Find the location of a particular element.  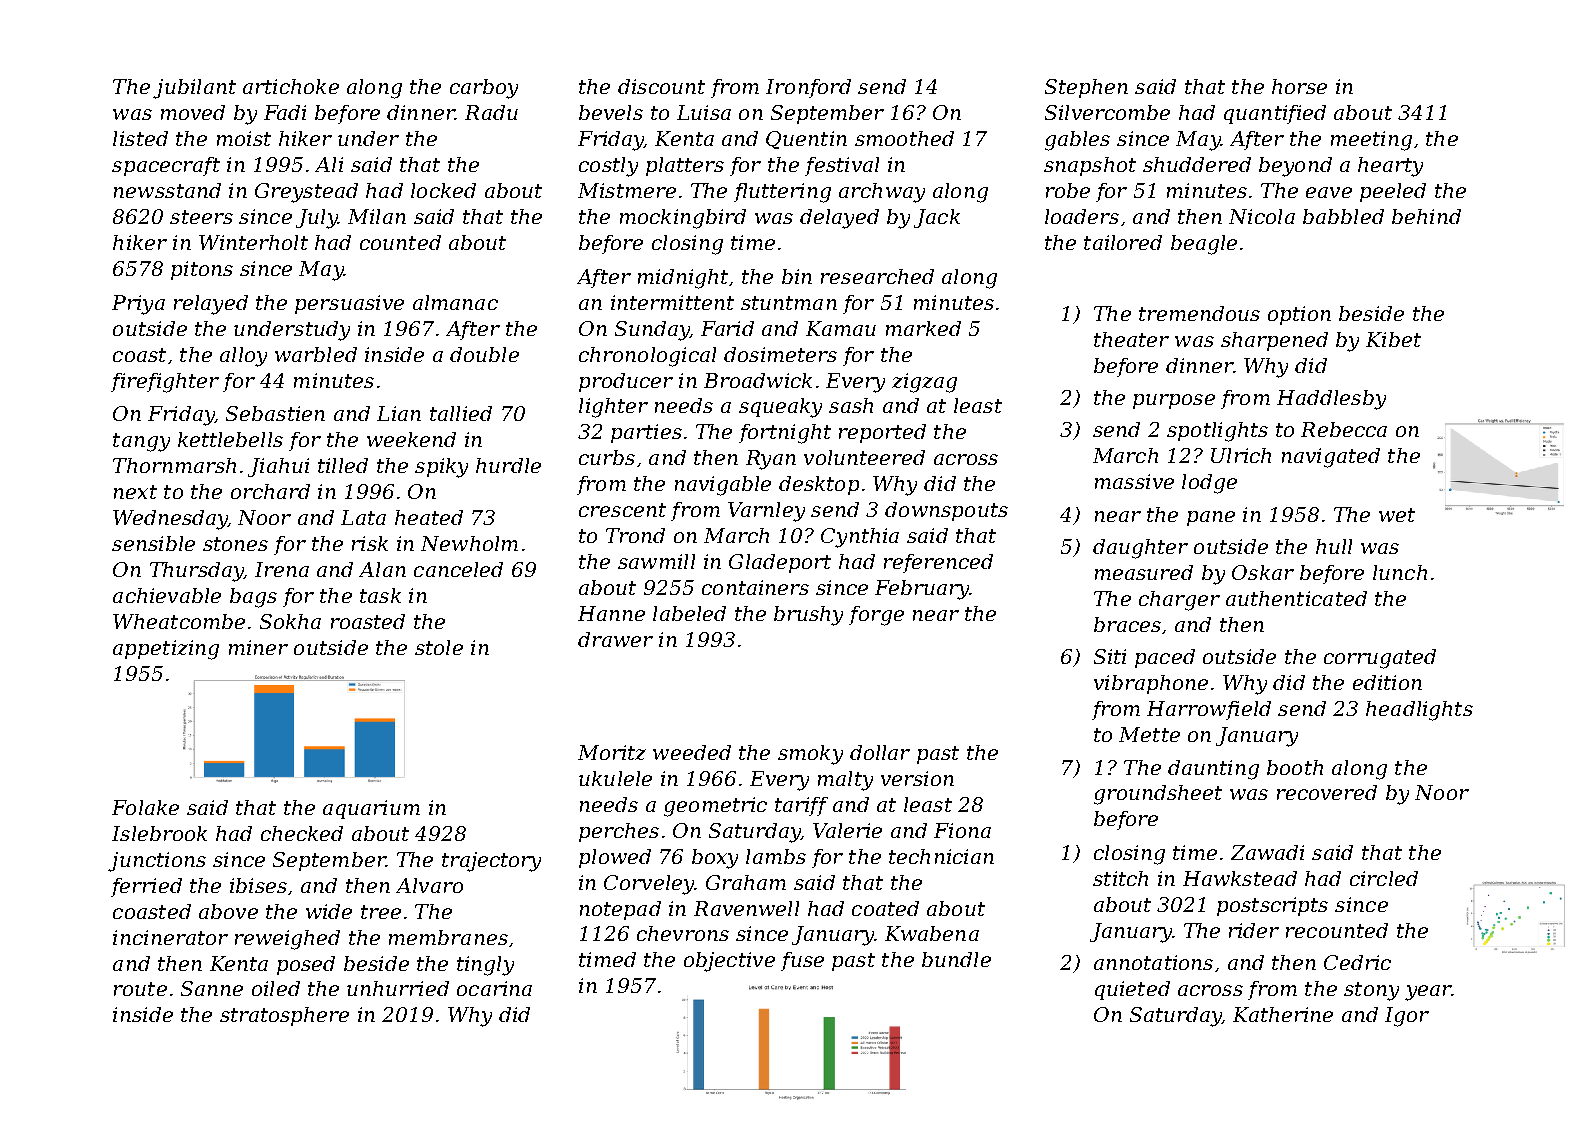

firefighter is located at coordinates (165, 383).
